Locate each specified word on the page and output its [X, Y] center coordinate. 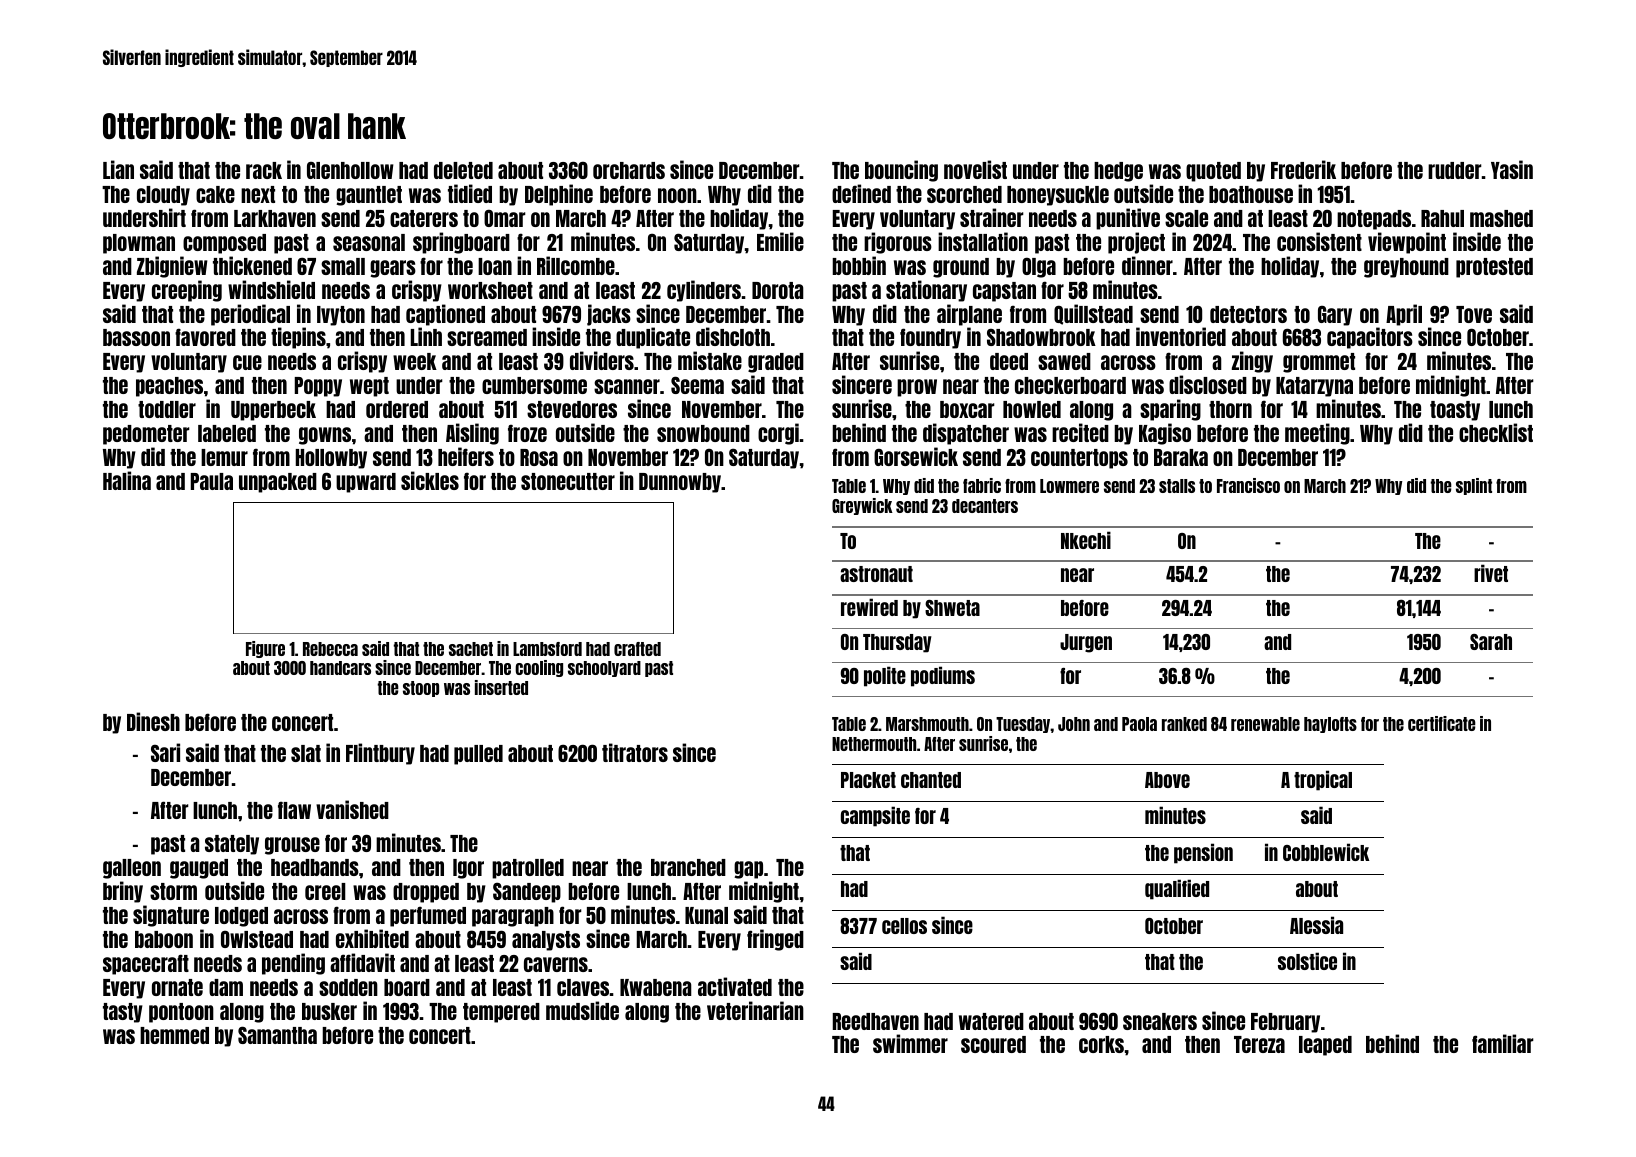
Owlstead [257, 939]
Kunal [706, 915]
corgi [778, 434]
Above [1167, 780]
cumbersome [534, 385]
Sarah [1491, 642]
